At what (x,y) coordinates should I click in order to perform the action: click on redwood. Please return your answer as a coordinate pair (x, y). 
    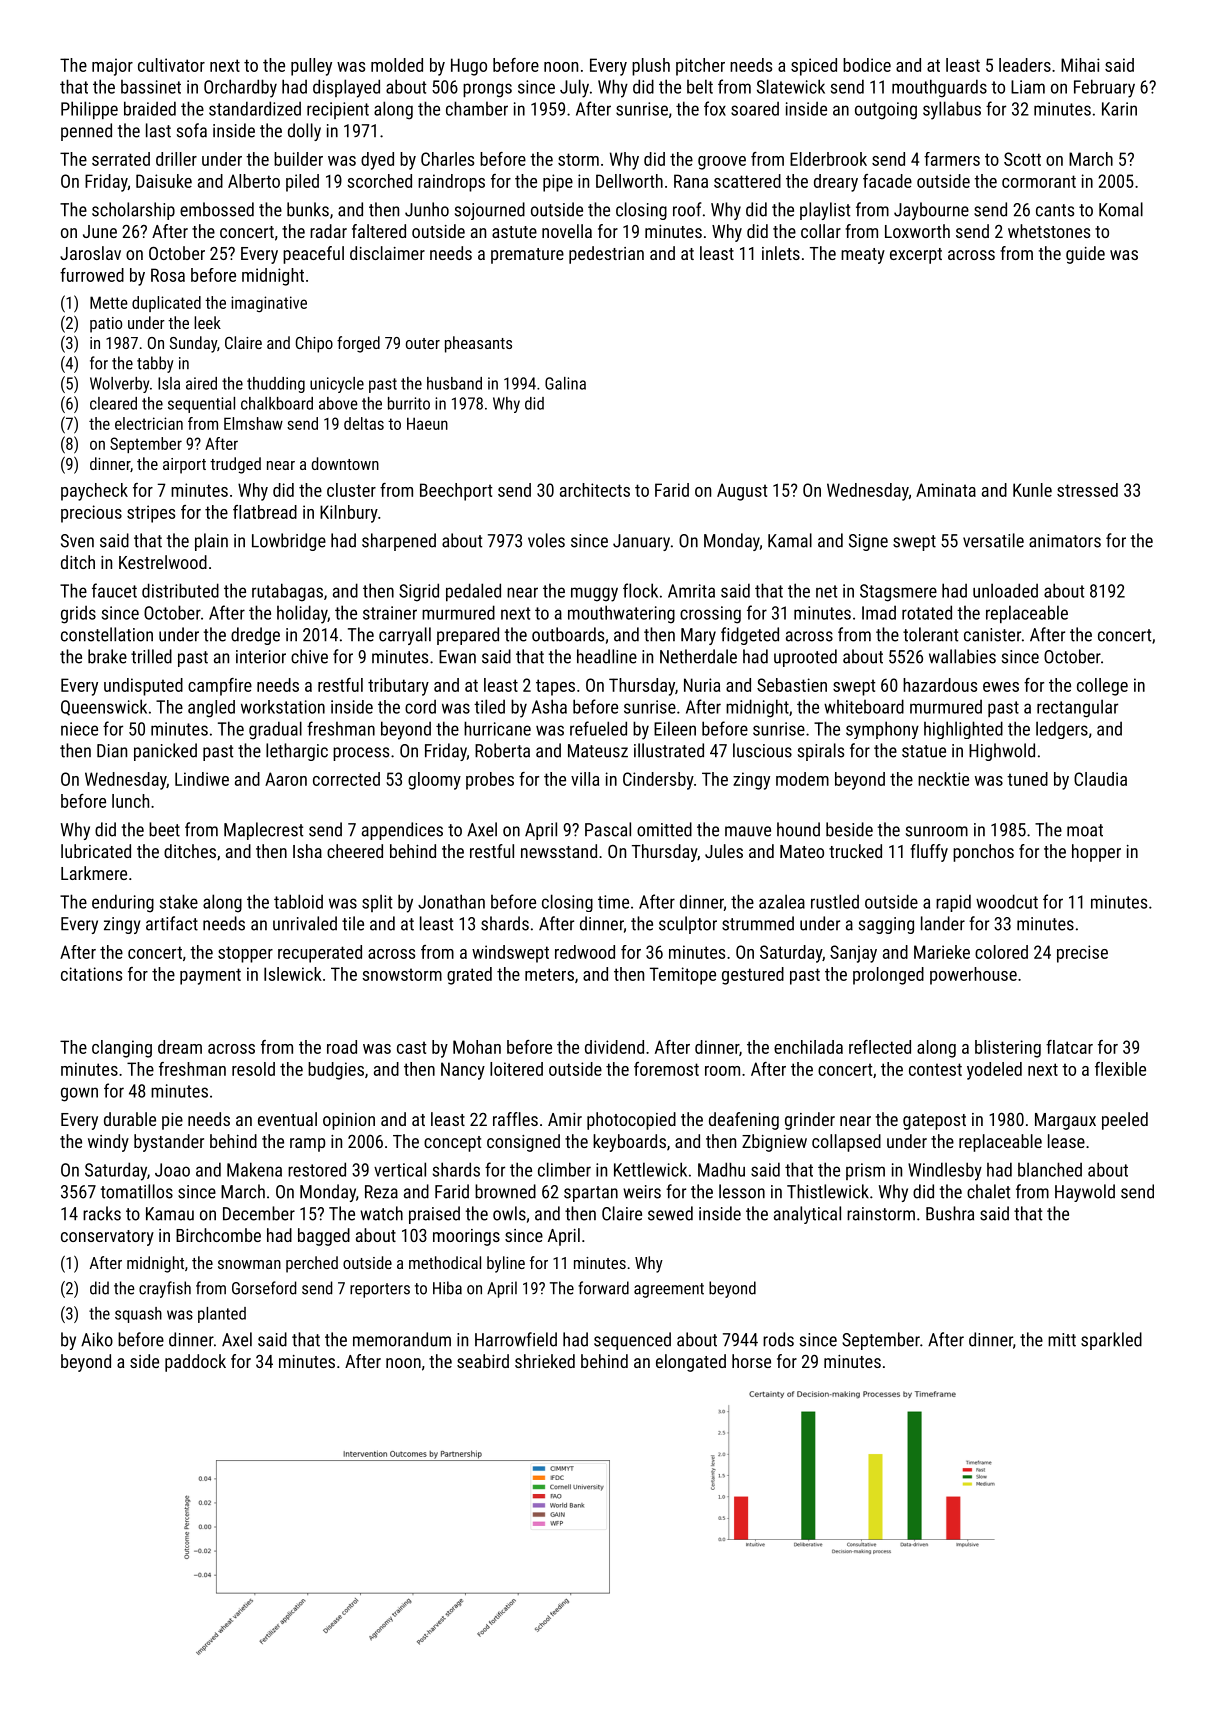
    Looking at the image, I should click on (585, 952).
